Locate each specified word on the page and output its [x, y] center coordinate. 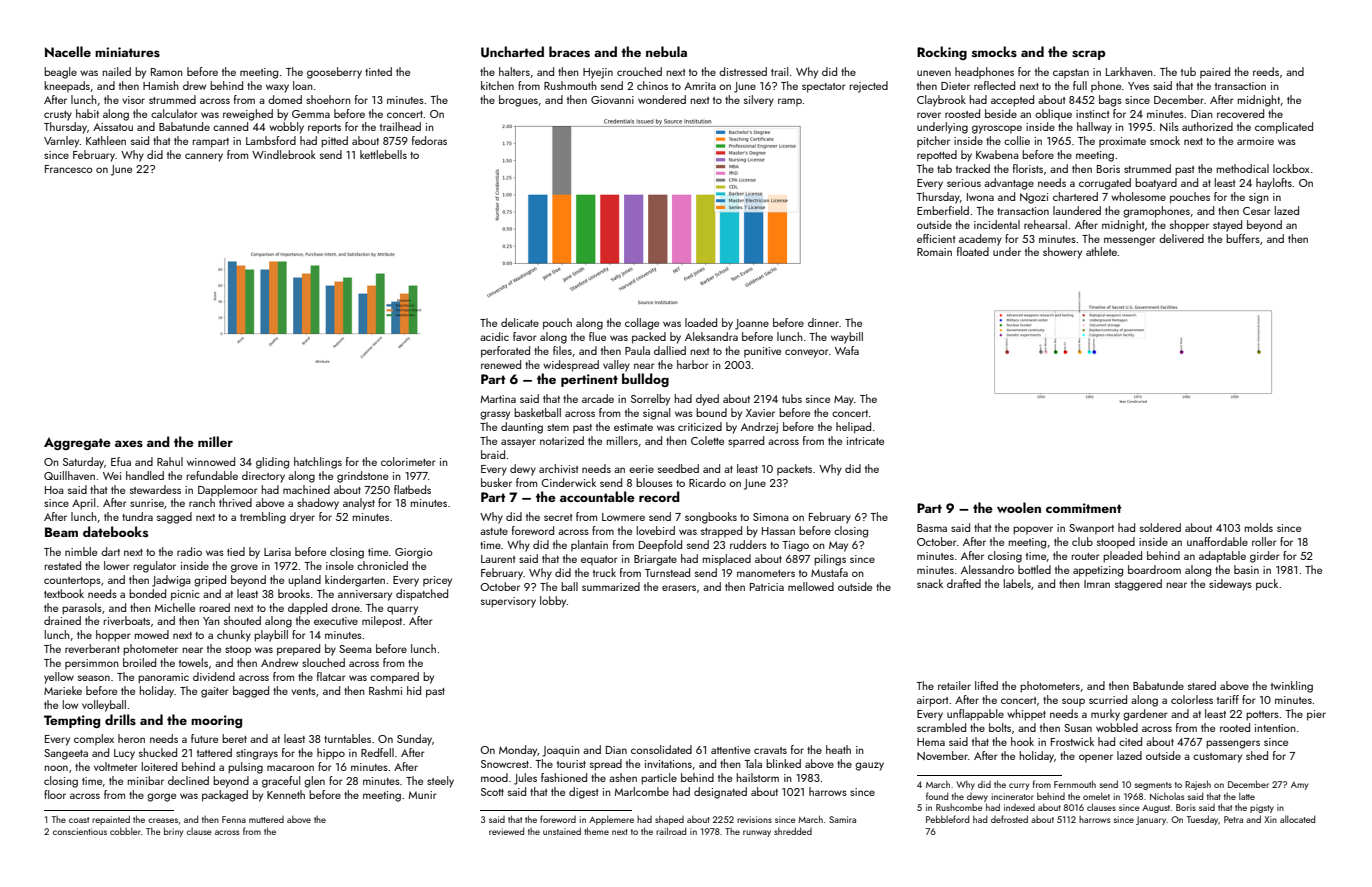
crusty [58, 116]
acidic [494, 336]
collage [642, 324]
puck [1267, 585]
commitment [1084, 508]
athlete [1101, 251]
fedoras [429, 140]
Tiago [795, 546]
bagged [251, 692]
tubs [792, 398]
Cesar [1257, 211]
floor [55, 794]
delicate [520, 322]
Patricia [767, 587]
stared [1202, 685]
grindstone [362, 477]
